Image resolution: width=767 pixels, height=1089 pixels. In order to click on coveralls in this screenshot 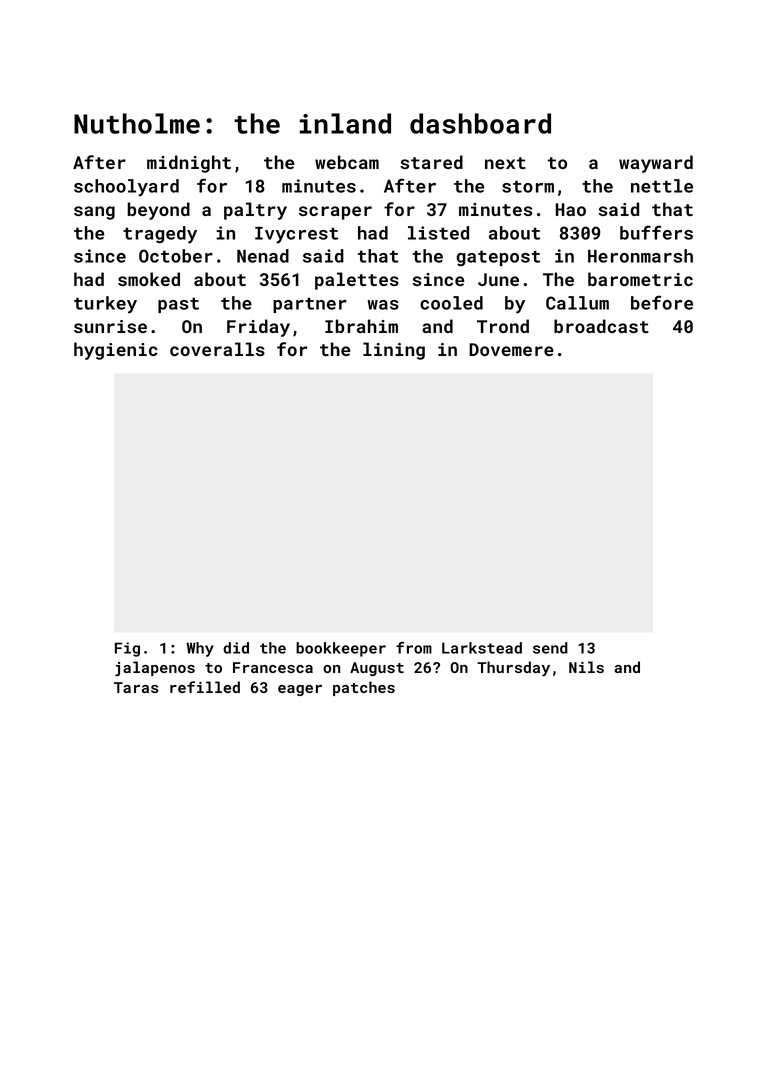, I will do `click(217, 349)`.
